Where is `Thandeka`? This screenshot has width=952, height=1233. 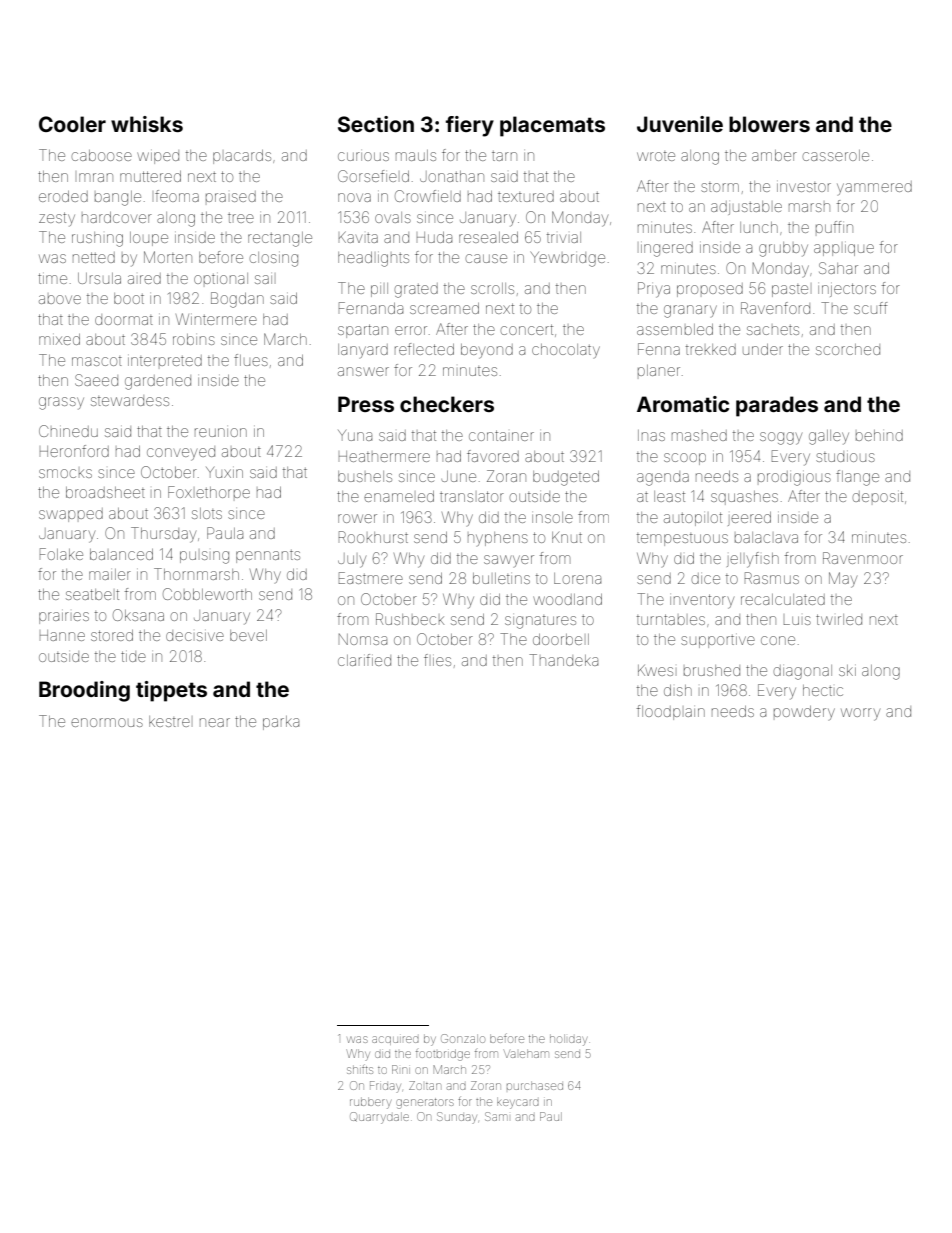
Thandeka is located at coordinates (563, 660).
